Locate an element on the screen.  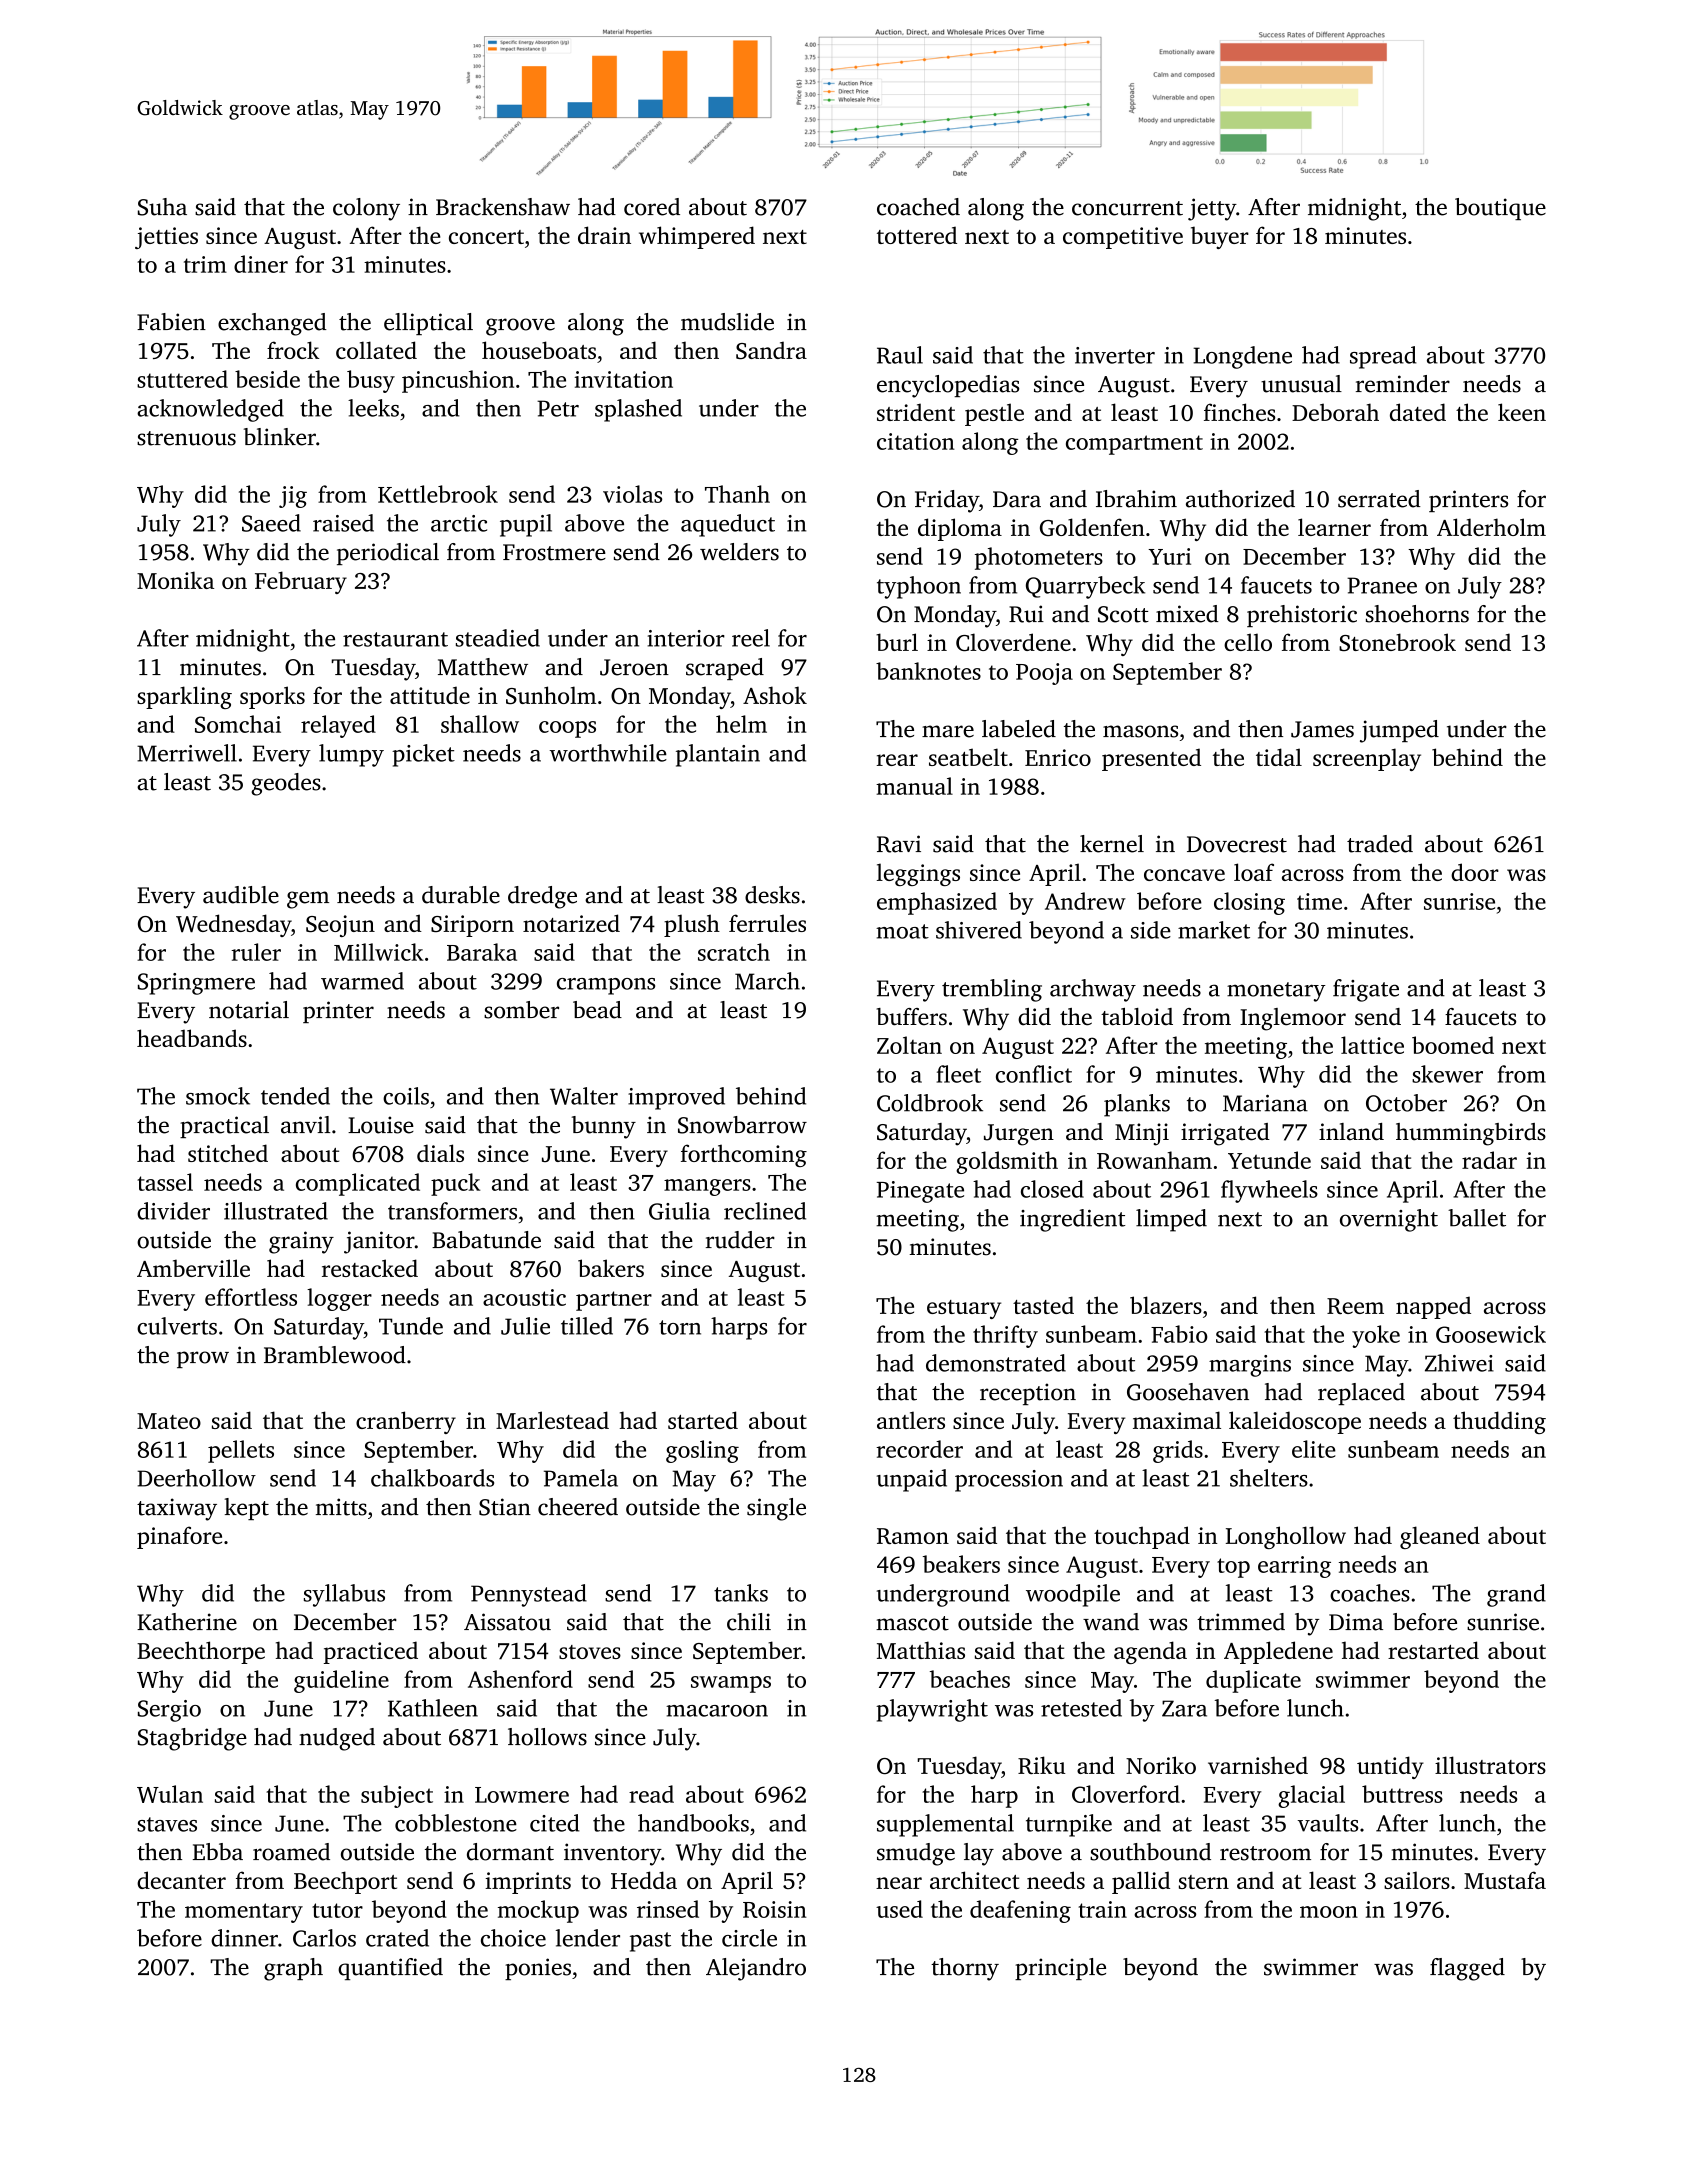
boutique is located at coordinates (1500, 209).
